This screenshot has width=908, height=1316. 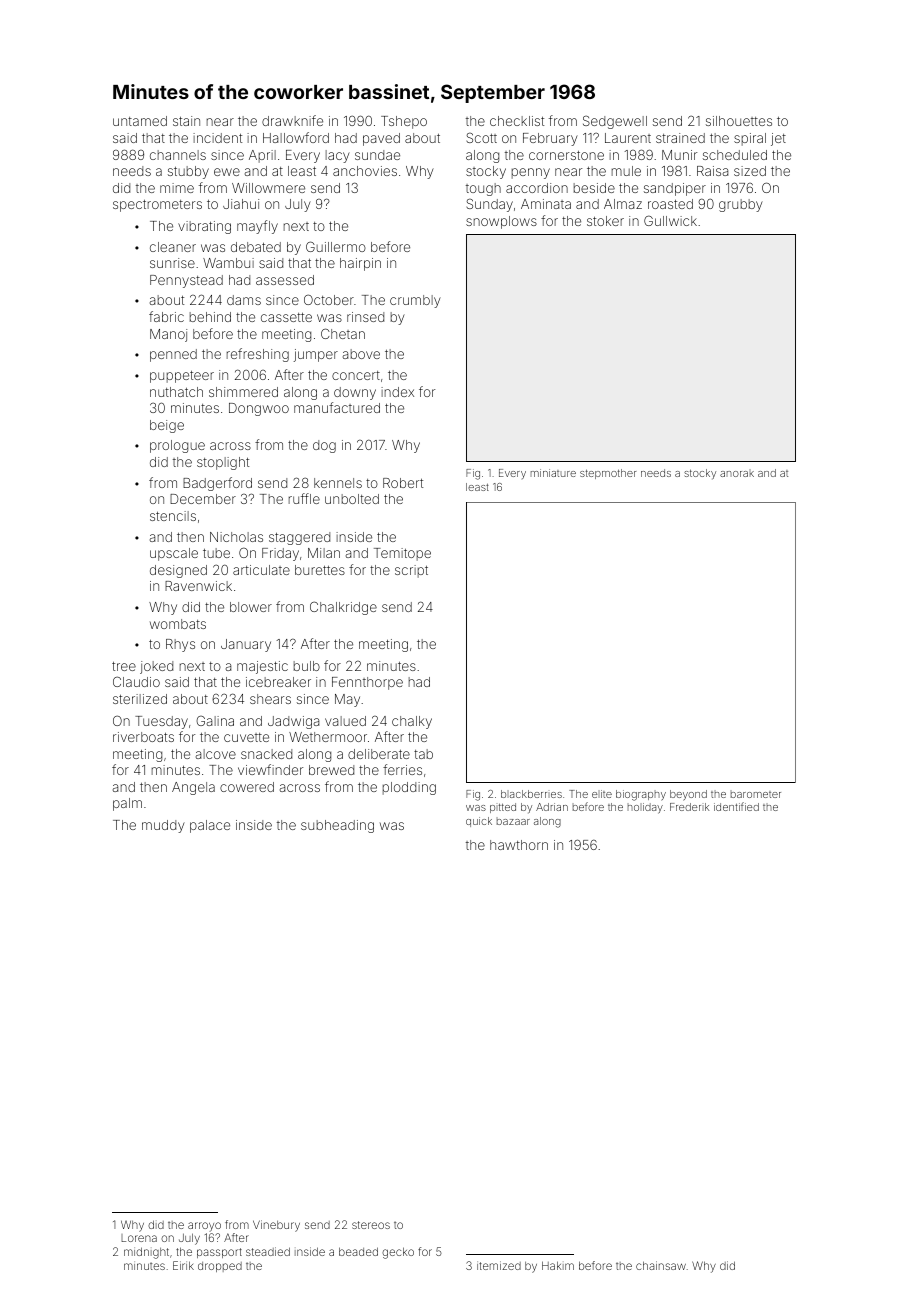 What do you see at coordinates (146, 1253) in the screenshot?
I see `midnight` at bounding box center [146, 1253].
